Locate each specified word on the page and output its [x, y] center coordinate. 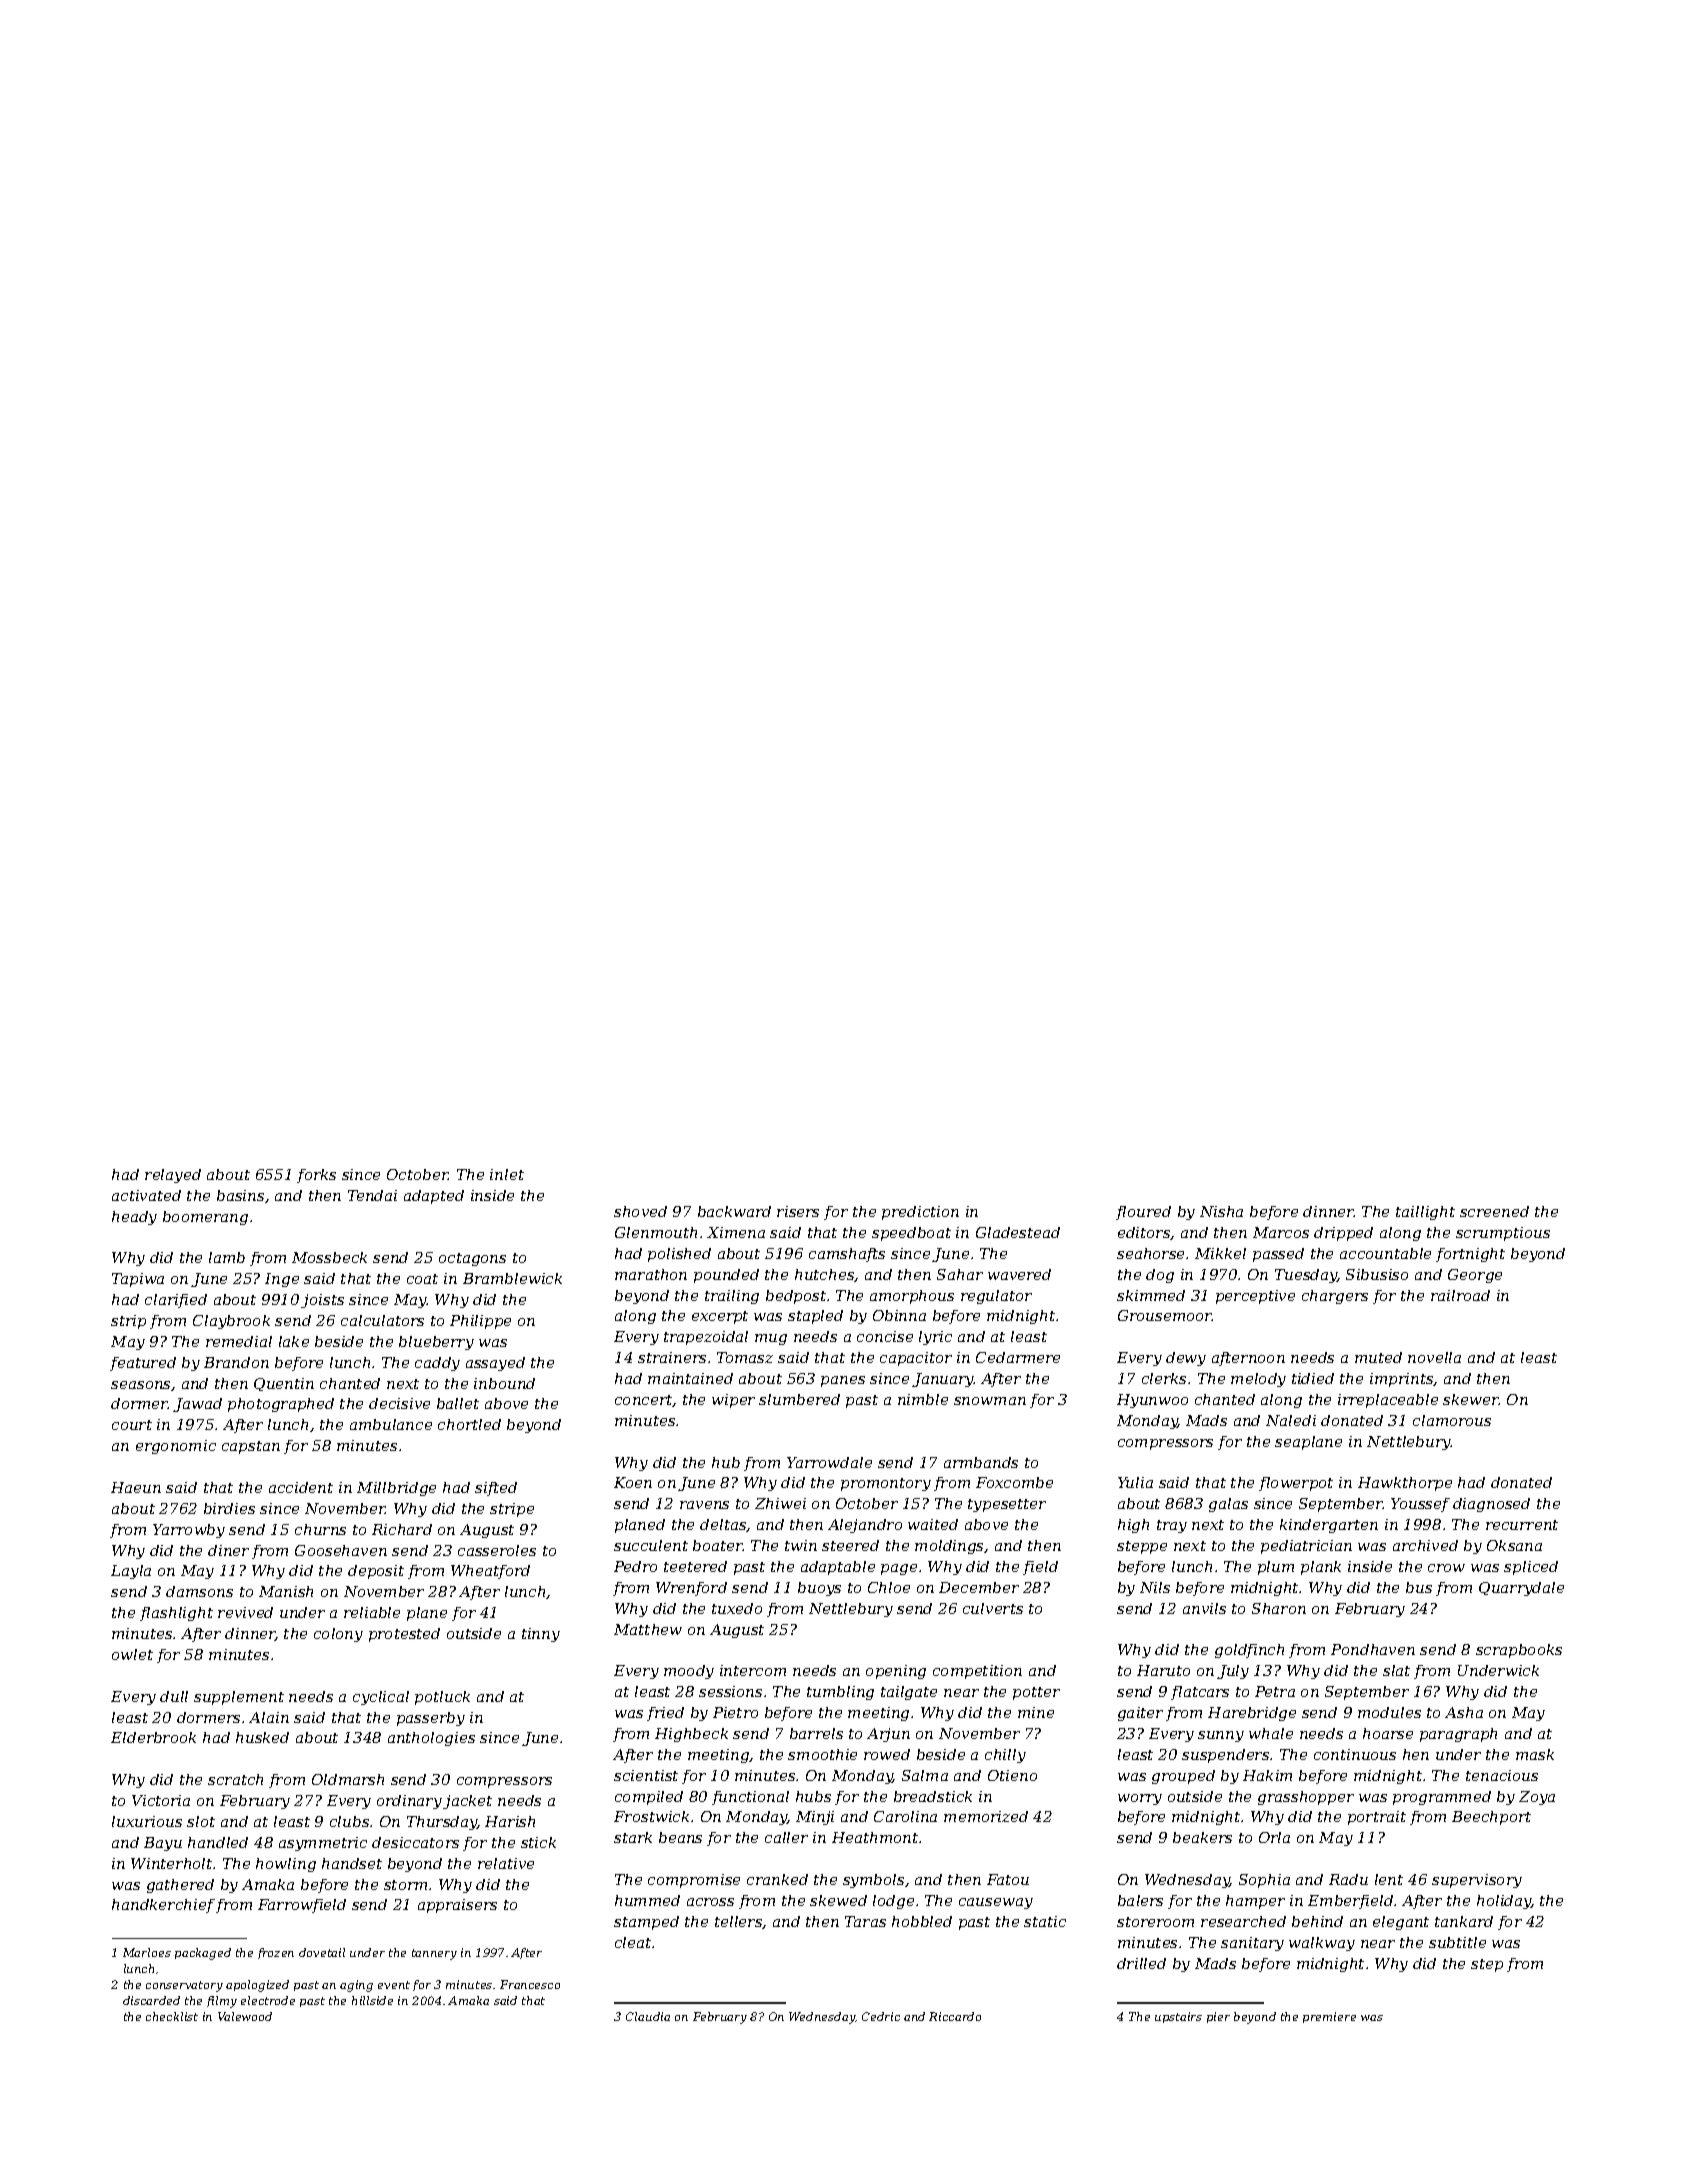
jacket [467, 1802]
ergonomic [176, 1447]
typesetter [1007, 1505]
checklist [172, 2016]
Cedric [881, 2016]
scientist [646, 1775]
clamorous [1452, 1420]
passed [1278, 1255]
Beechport [1491, 1818]
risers [798, 1211]
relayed [173, 1176]
